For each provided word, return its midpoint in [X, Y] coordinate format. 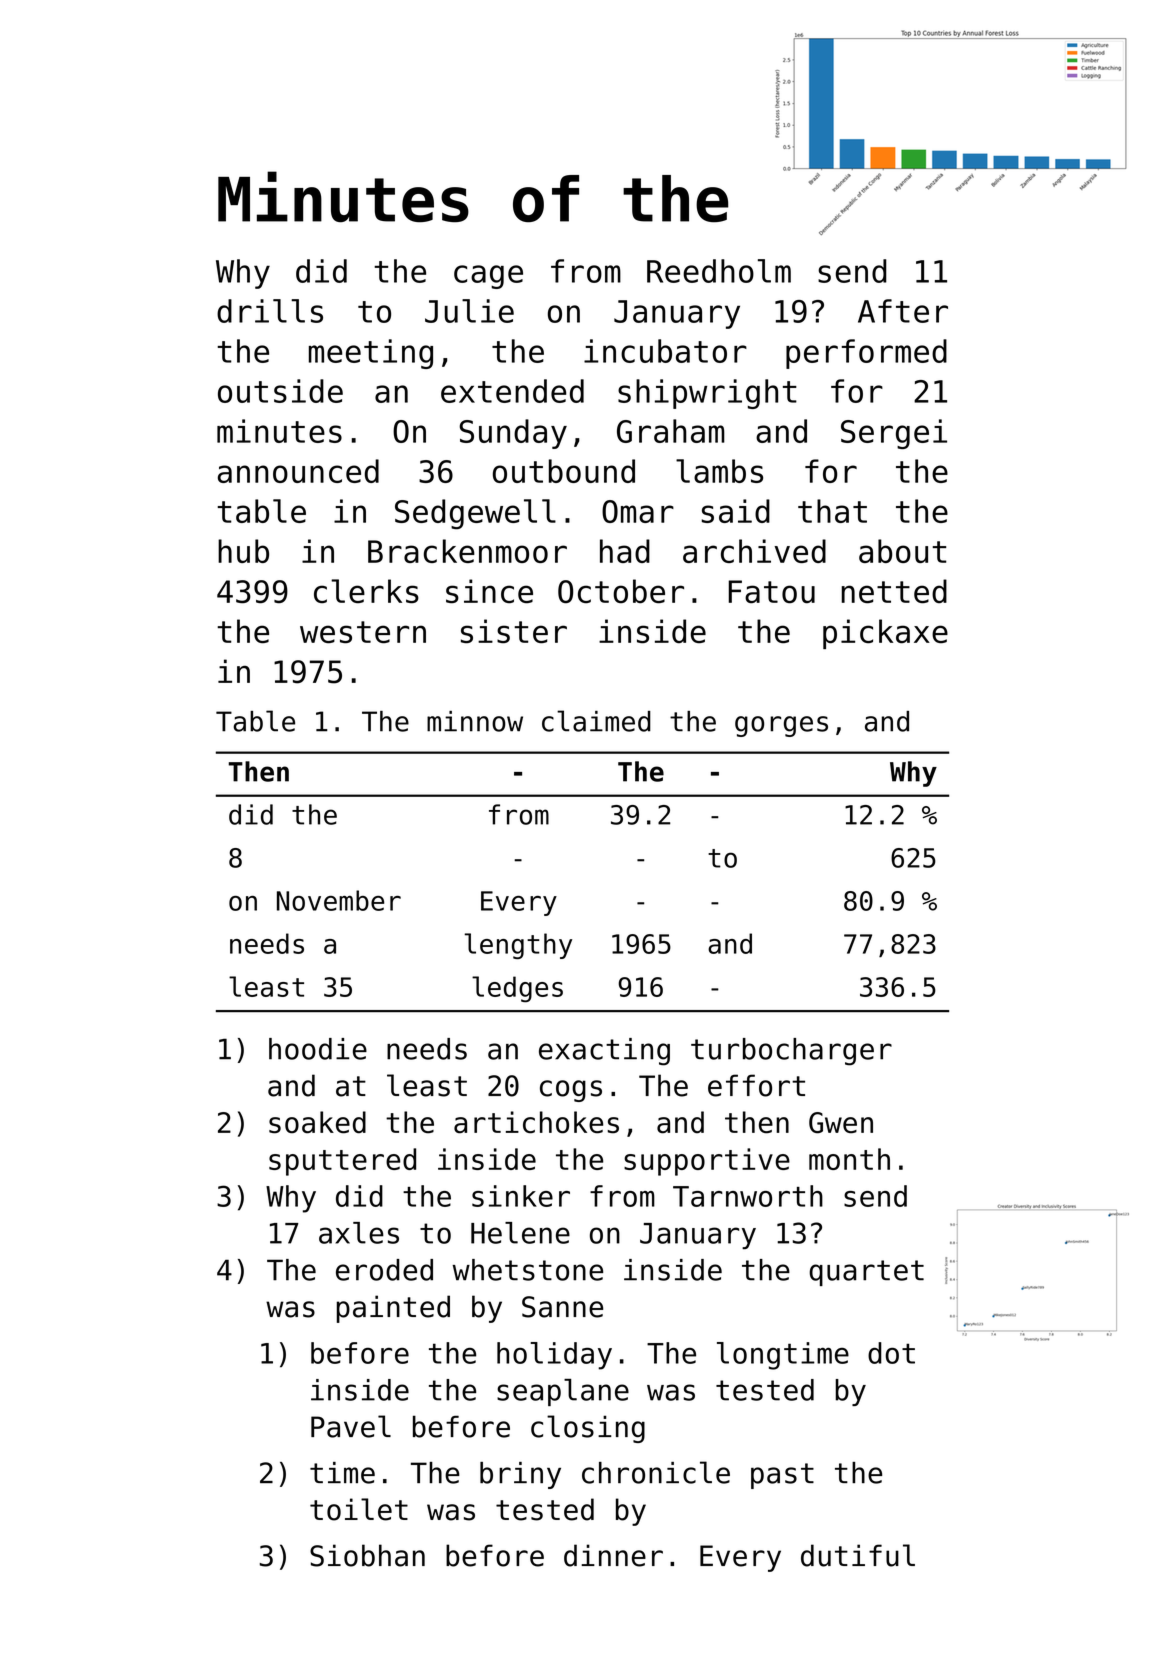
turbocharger [791, 1052]
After [903, 311]
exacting [604, 1052]
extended [512, 391]
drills [270, 311]
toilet [359, 1509]
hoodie [318, 1049]
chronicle [656, 1472]
